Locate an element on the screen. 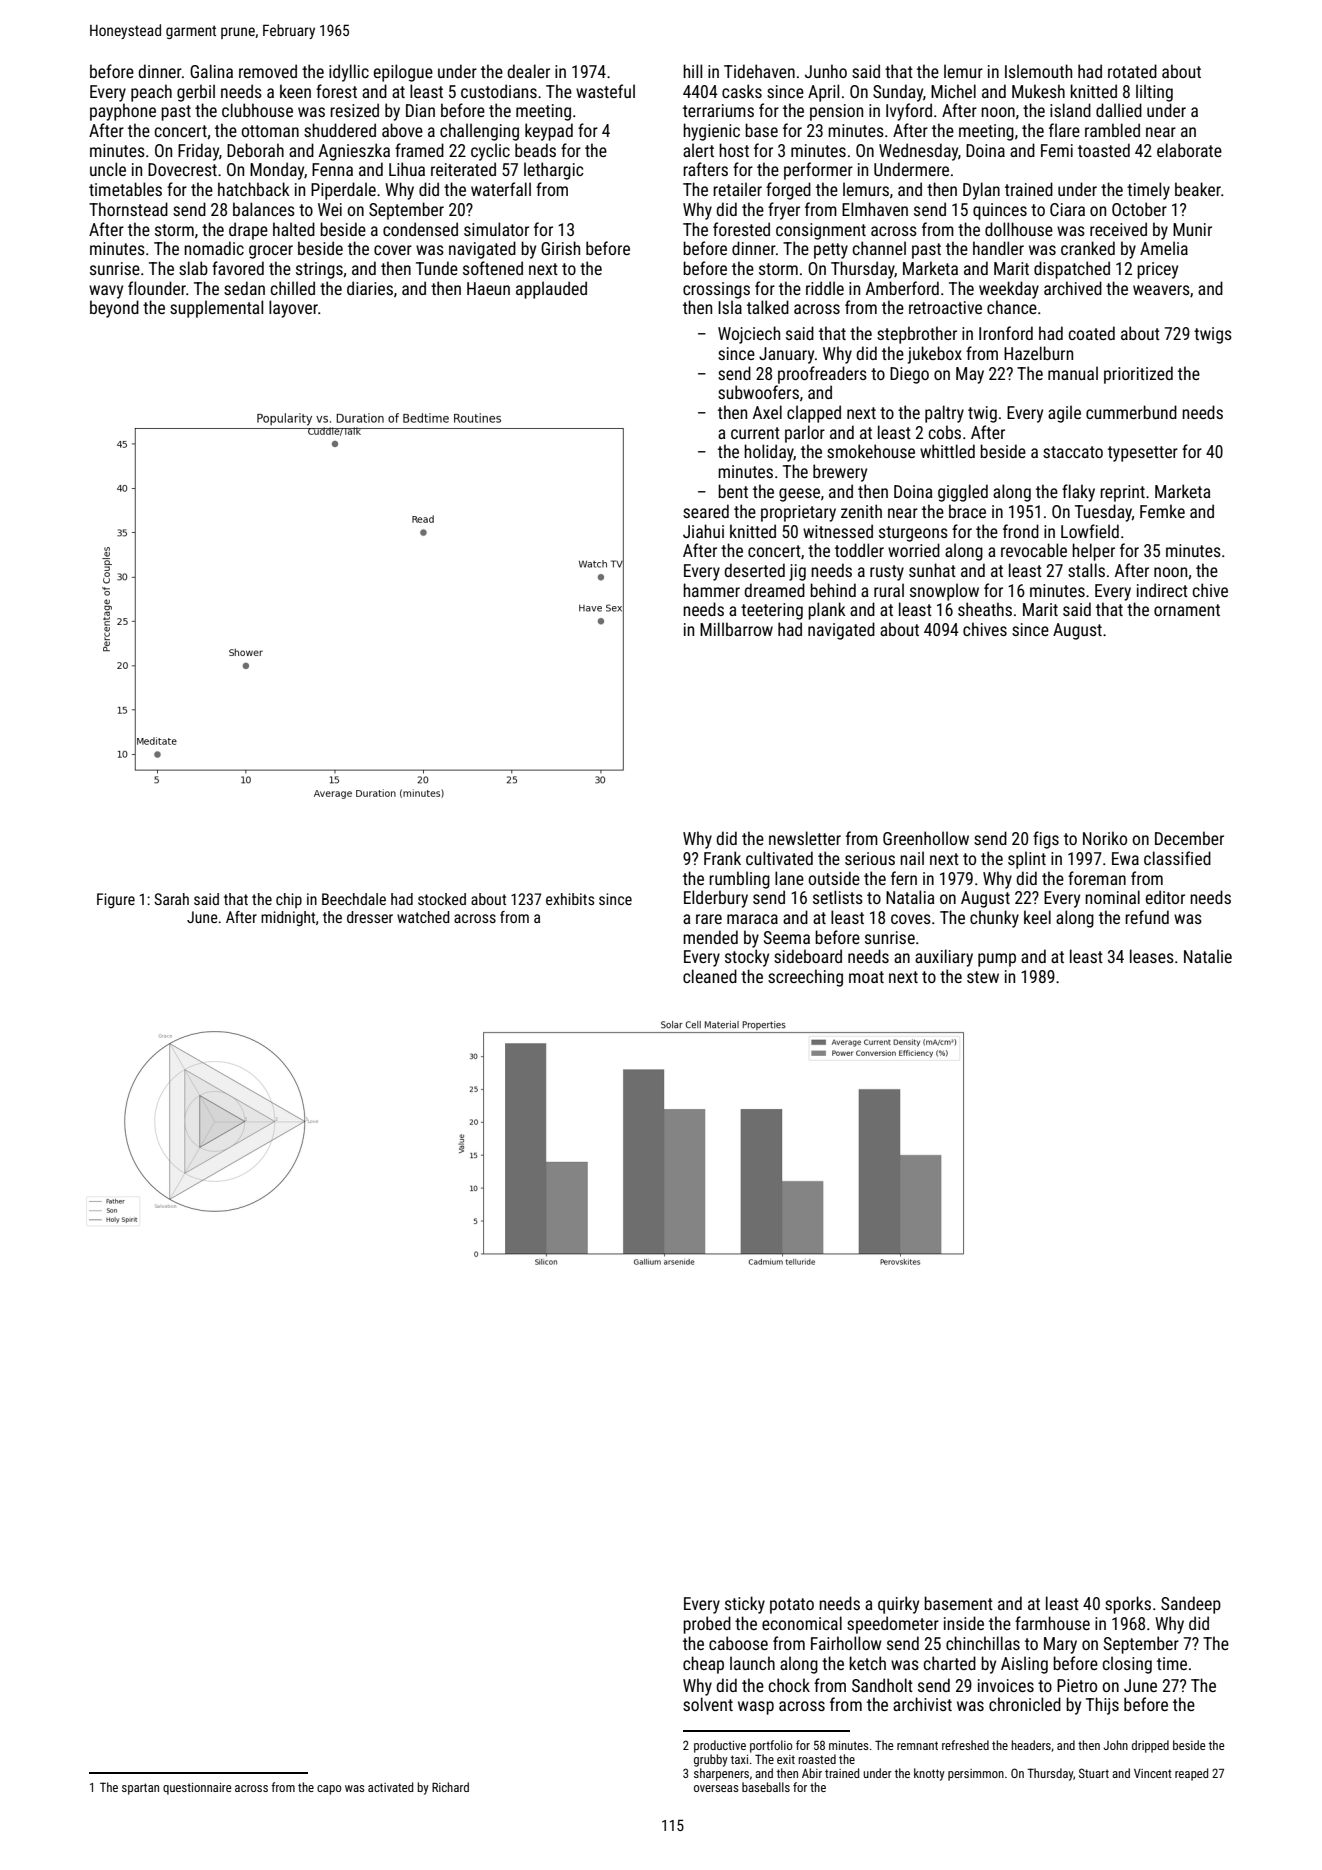 The image size is (1322, 1870). Sandeep is located at coordinates (1191, 1605).
